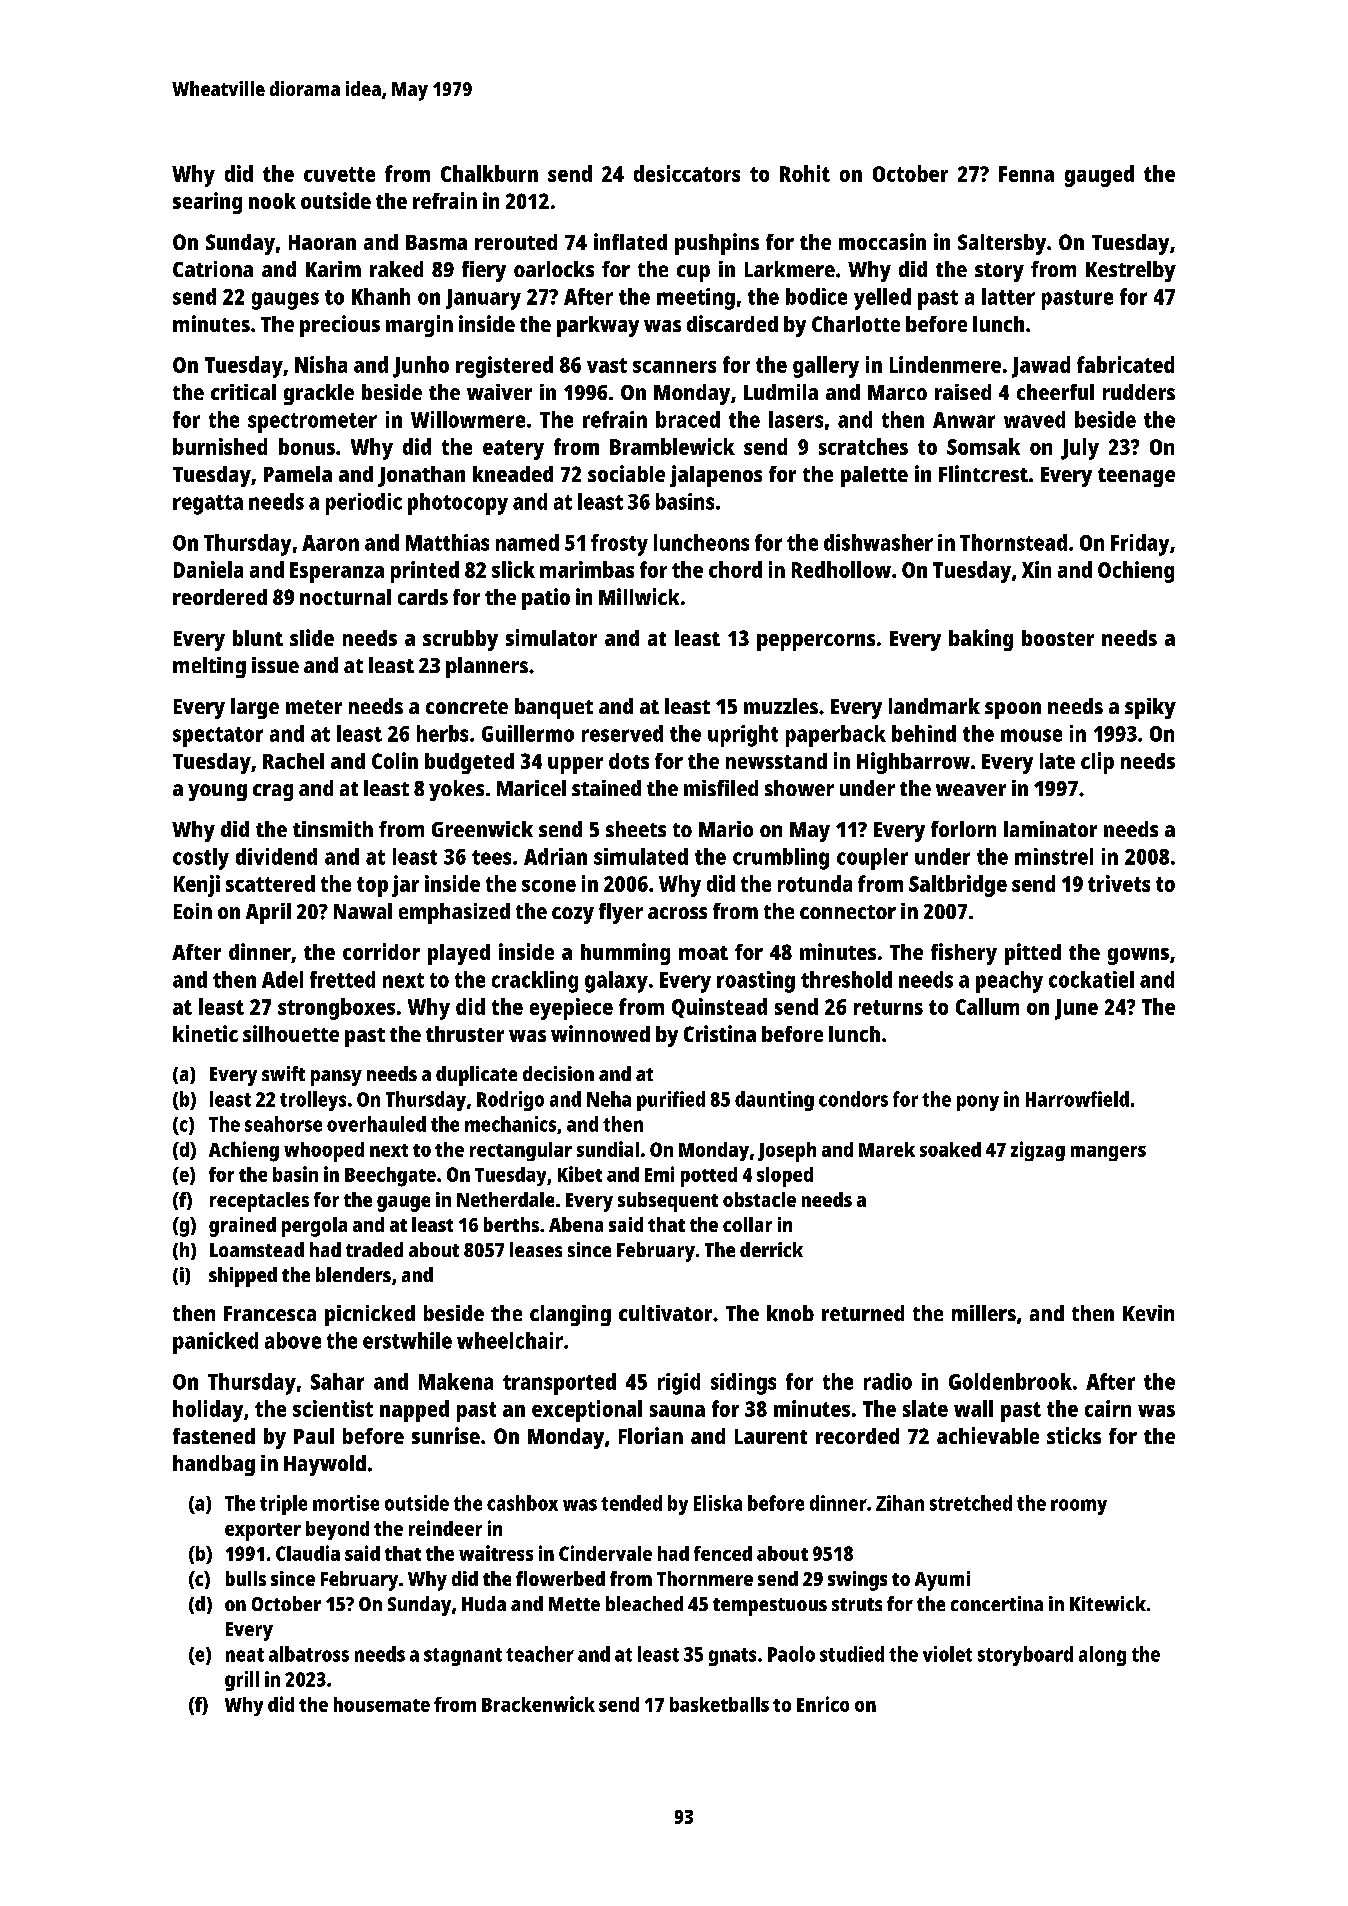 The height and width of the document is (1906, 1348). What do you see at coordinates (719, 1704) in the document?
I see `basketballs` at bounding box center [719, 1704].
